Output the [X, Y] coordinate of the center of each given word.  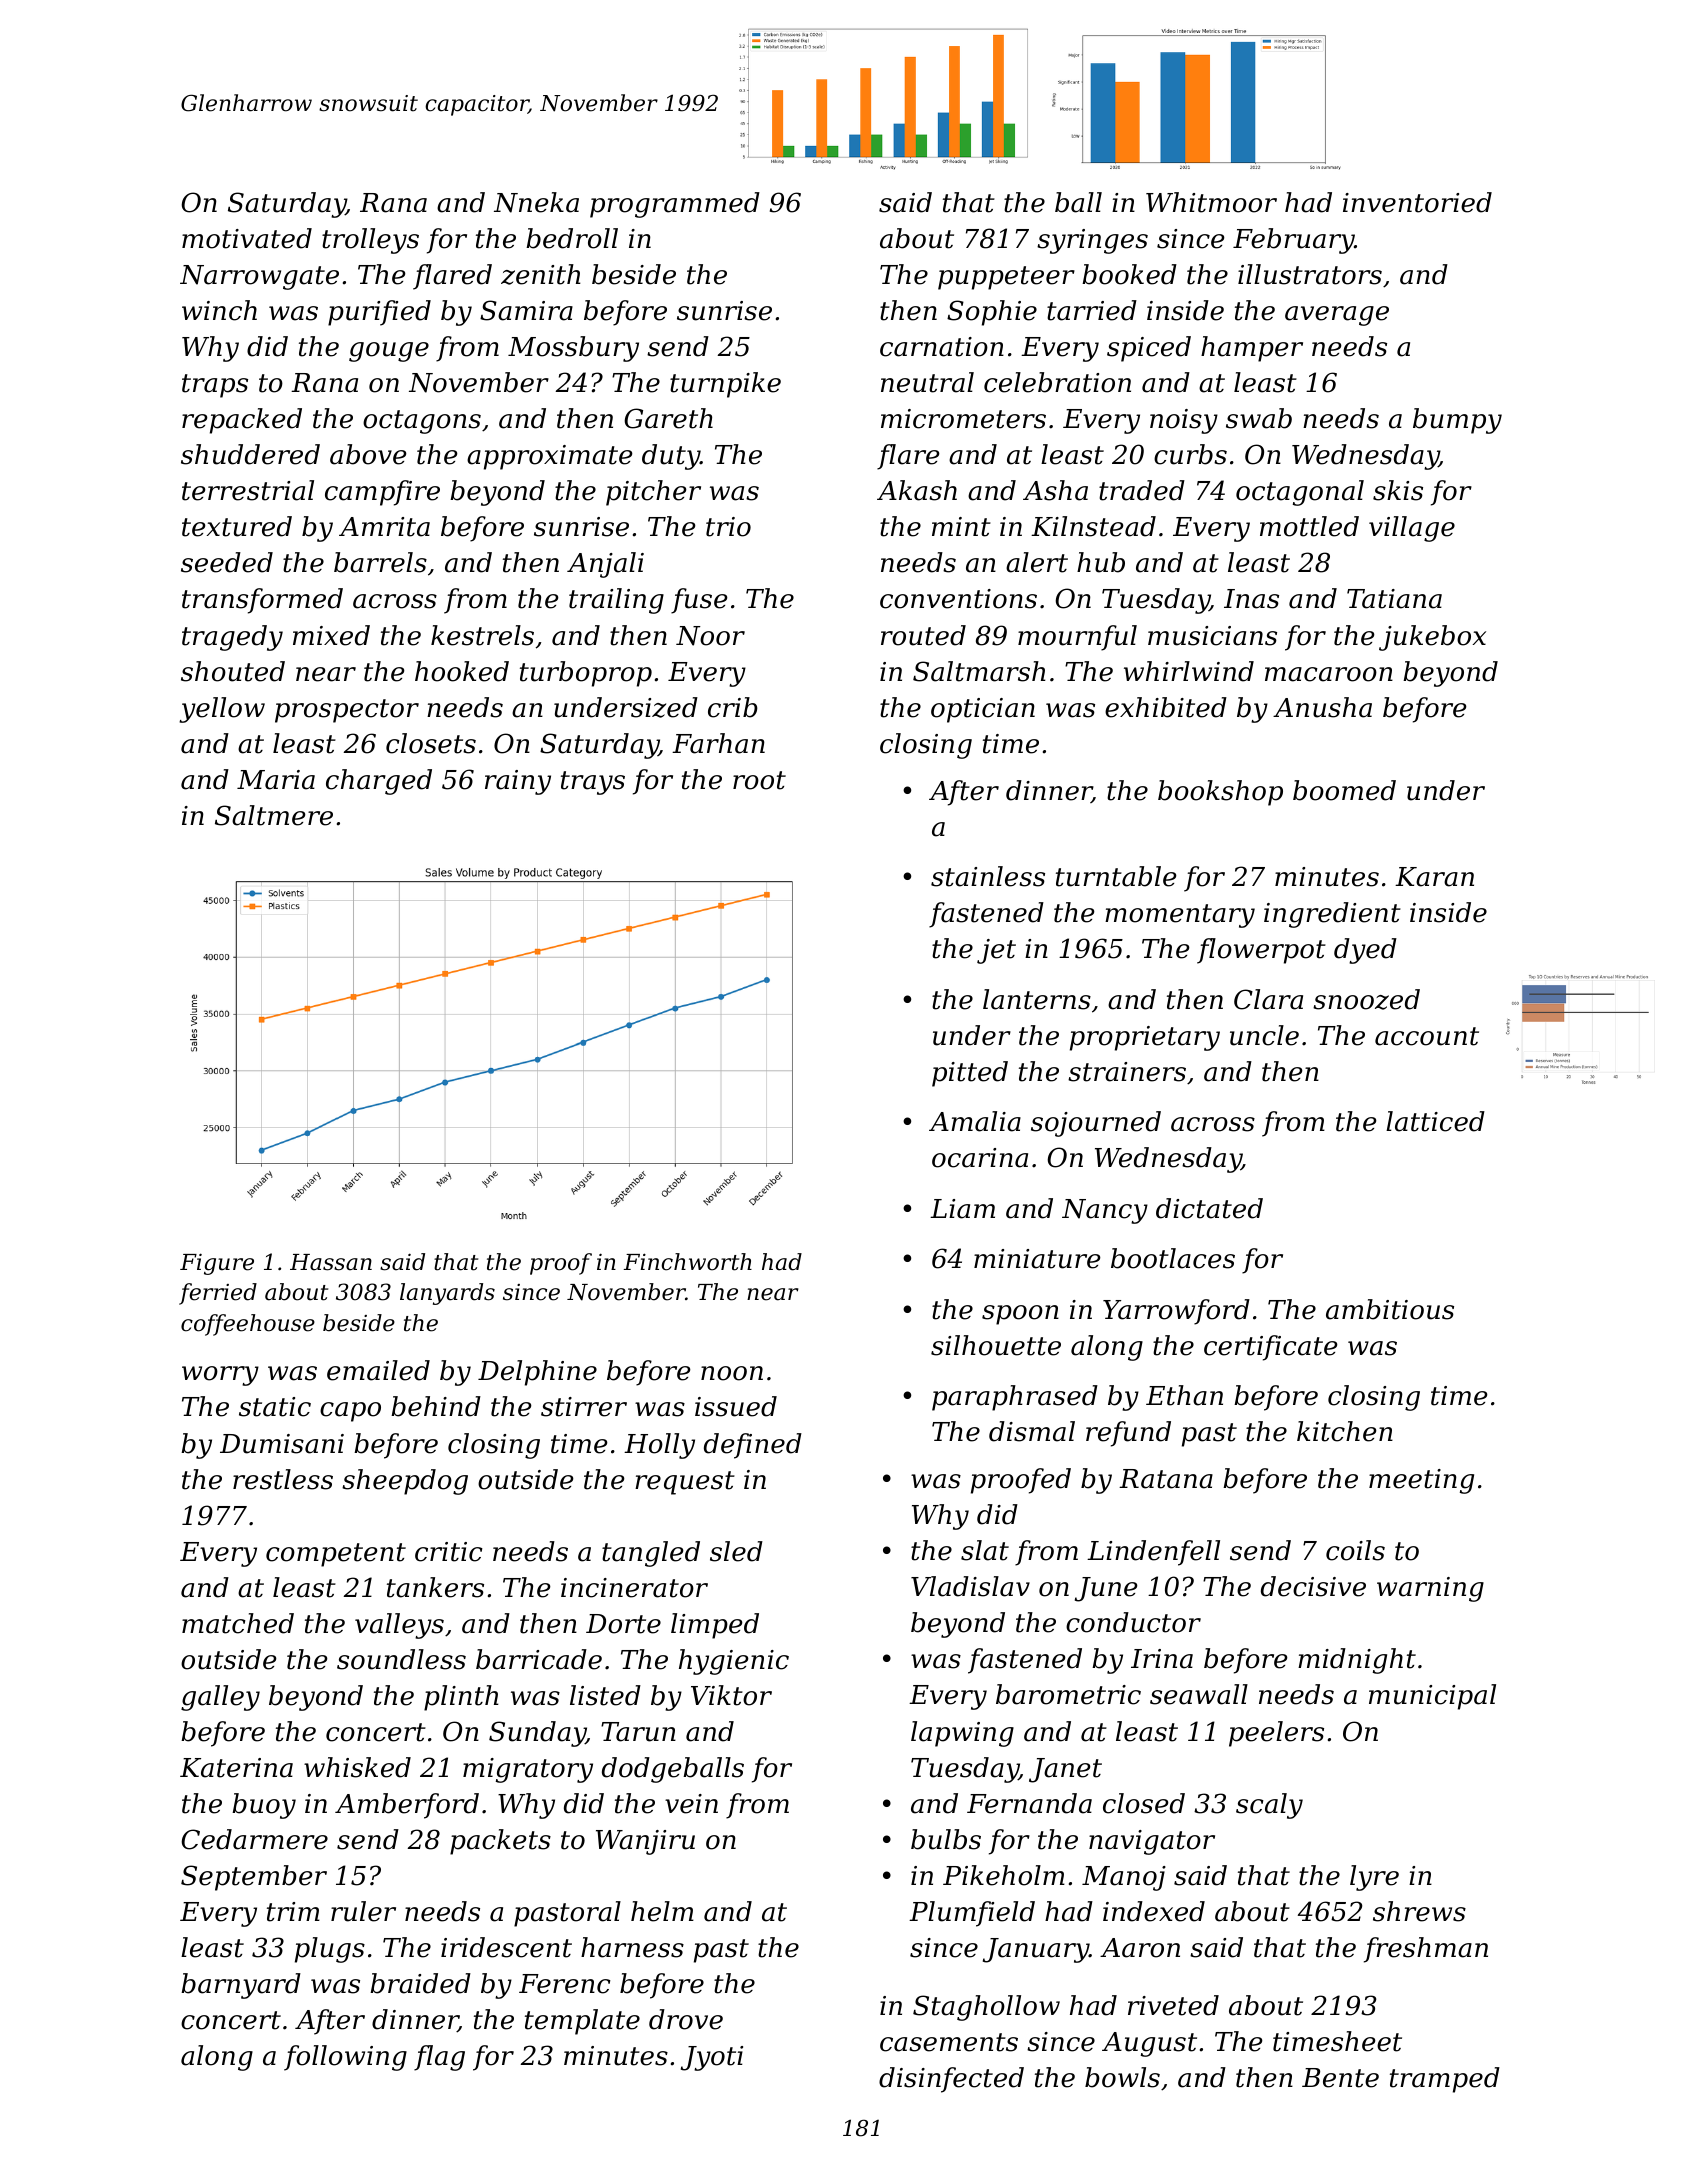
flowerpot [1261, 951]
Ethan [1184, 1395]
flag [439, 2058]
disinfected [951, 2080]
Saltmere [274, 815]
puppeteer [1006, 278]
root [759, 780]
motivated [247, 238]
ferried [218, 1294]
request [685, 1483]
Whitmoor [1211, 202]
